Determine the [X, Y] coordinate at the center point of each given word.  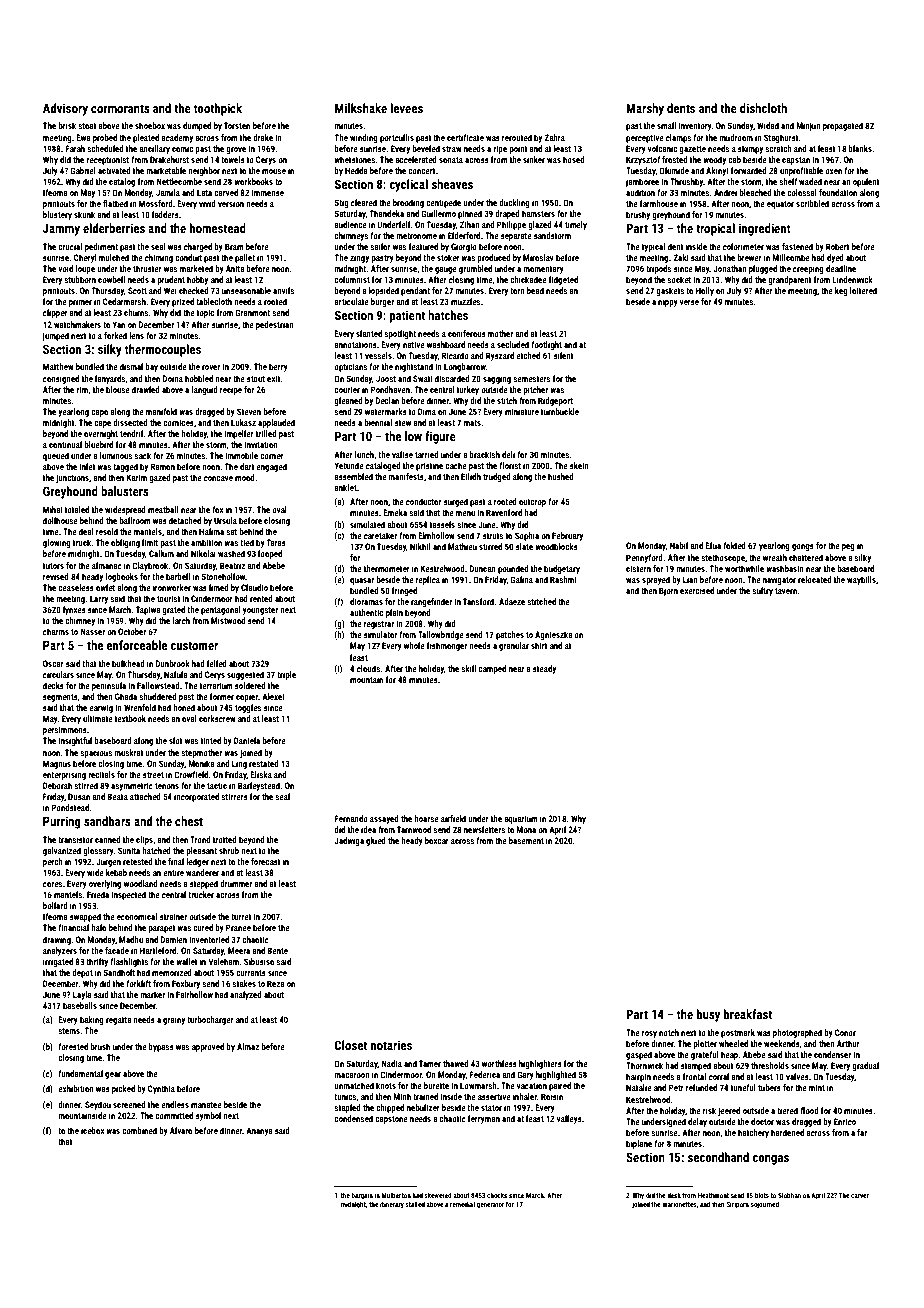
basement [526, 840]
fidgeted [563, 280]
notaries [391, 1045]
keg [841, 291]
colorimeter [743, 246]
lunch [364, 454]
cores [52, 884]
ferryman [484, 1119]
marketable [166, 170]
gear [113, 1075]
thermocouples [163, 350]
